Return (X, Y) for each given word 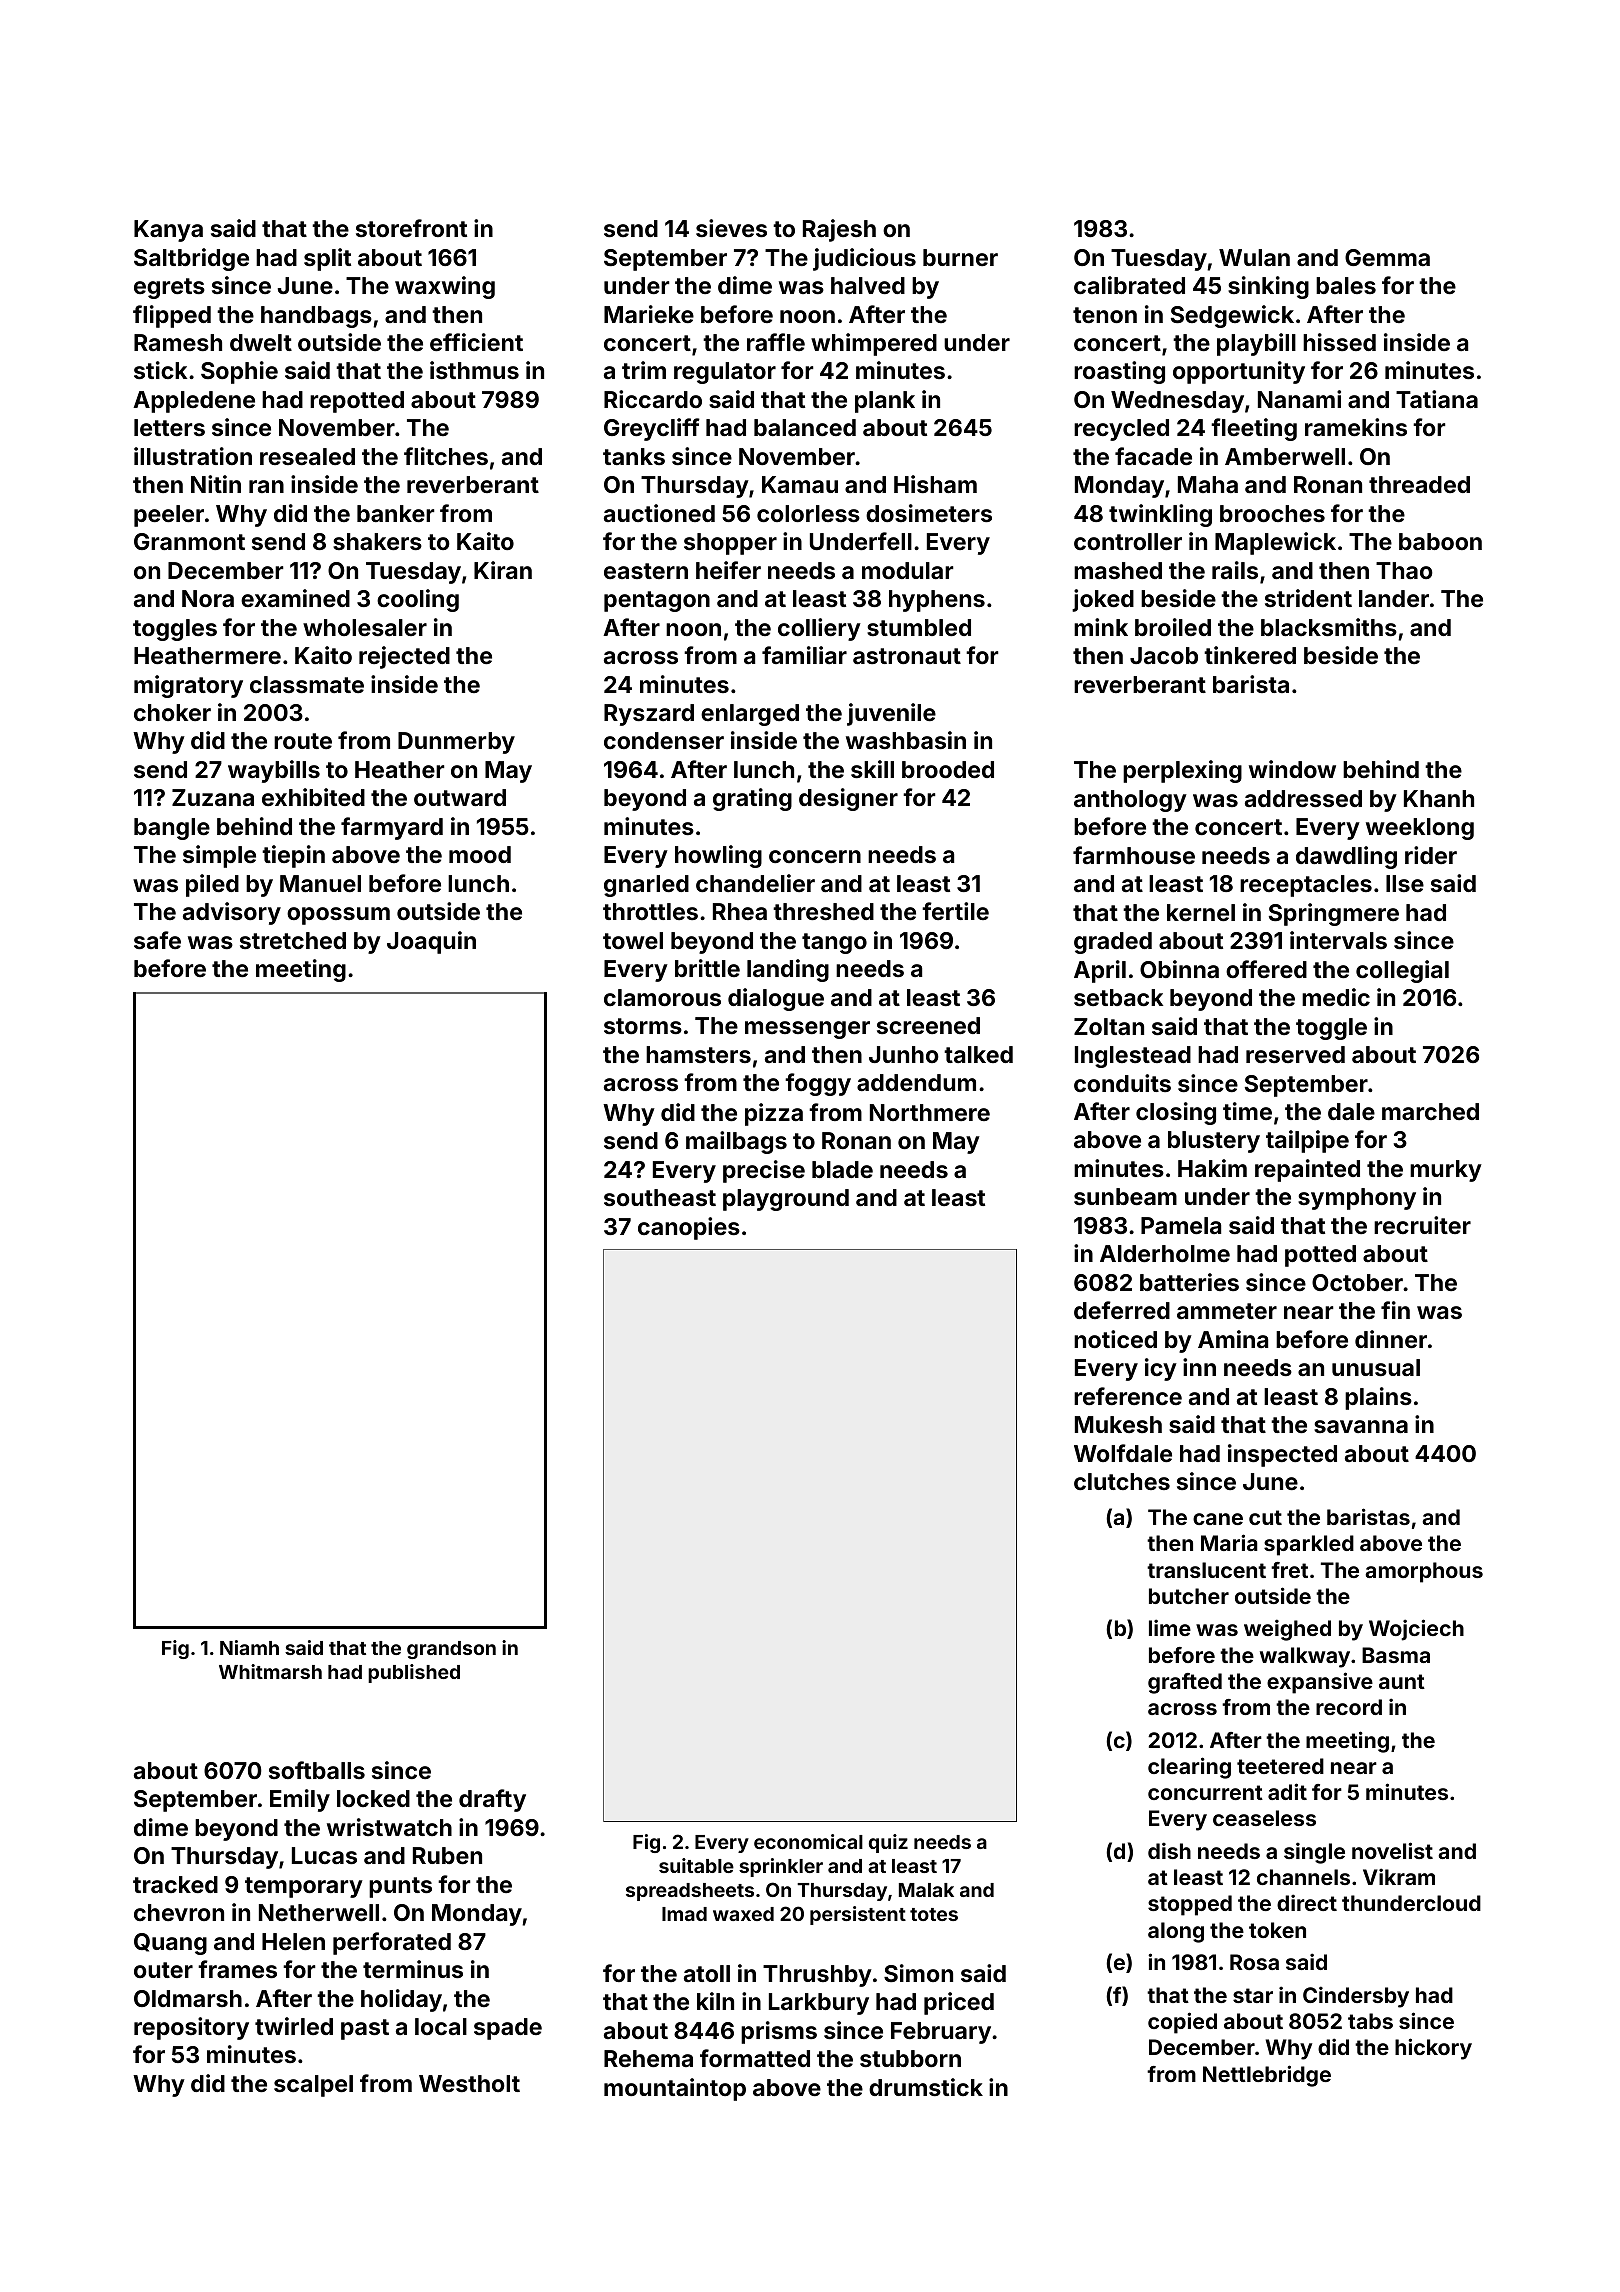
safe (157, 940)
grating (752, 799)
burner (960, 257)
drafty (492, 1800)
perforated (392, 1943)
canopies (689, 1228)
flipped (172, 316)
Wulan (1254, 257)
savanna (1361, 1426)
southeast (660, 1197)
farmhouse (1134, 855)
